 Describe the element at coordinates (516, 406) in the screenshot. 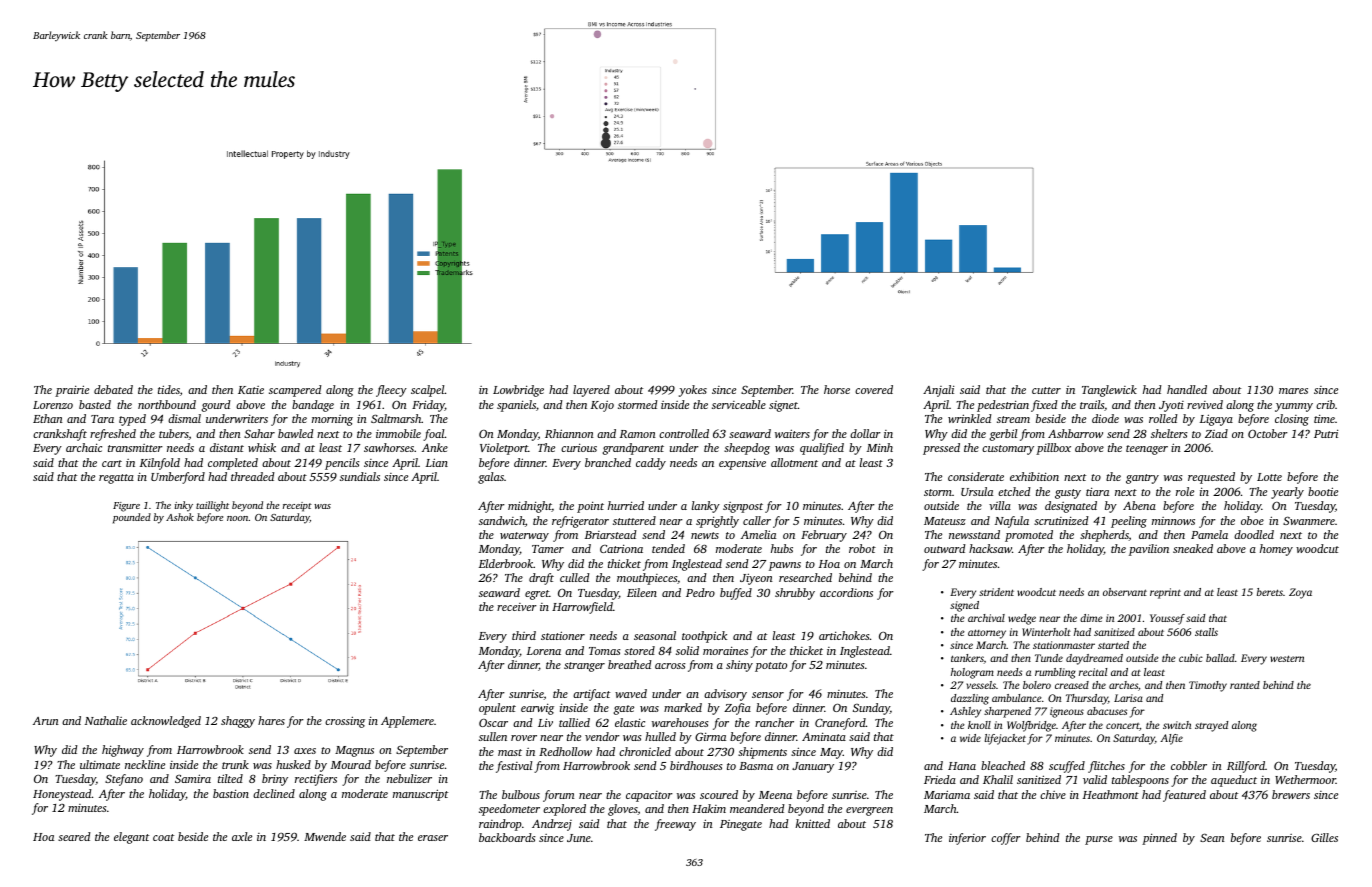

I see `spaniels` at that location.
